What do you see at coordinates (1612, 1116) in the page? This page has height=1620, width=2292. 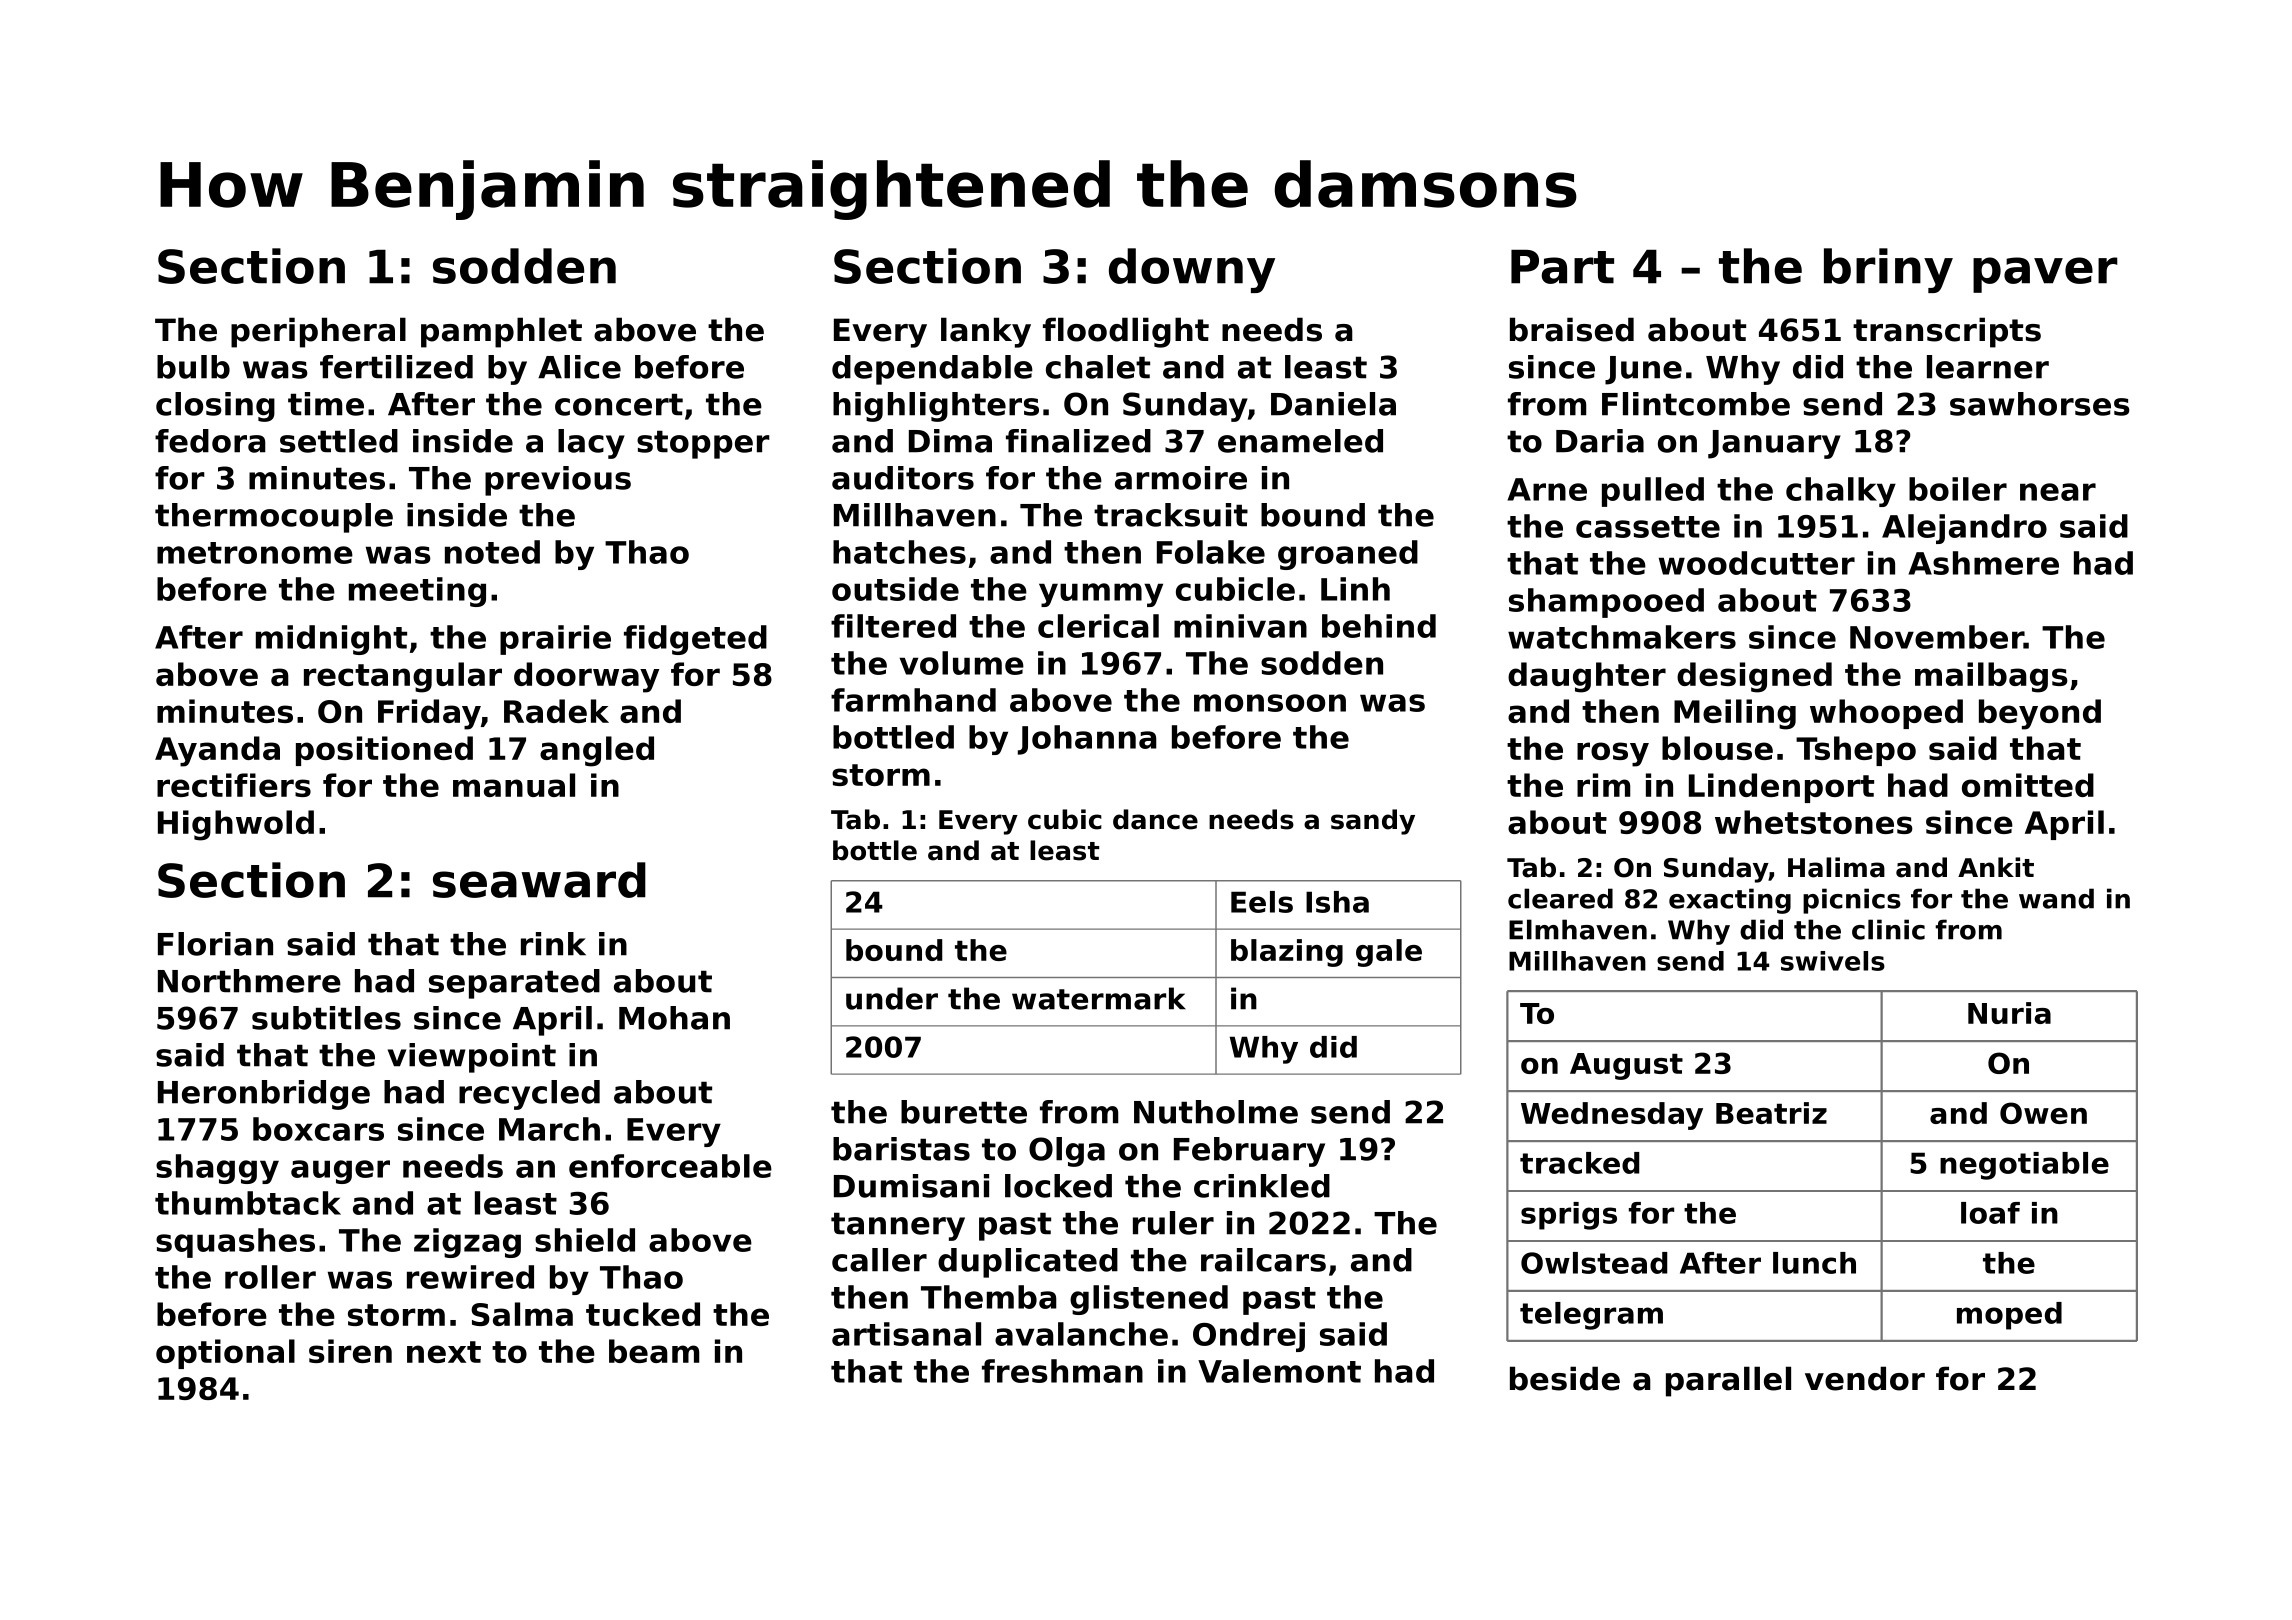 I see `Wednesday` at bounding box center [1612, 1116].
